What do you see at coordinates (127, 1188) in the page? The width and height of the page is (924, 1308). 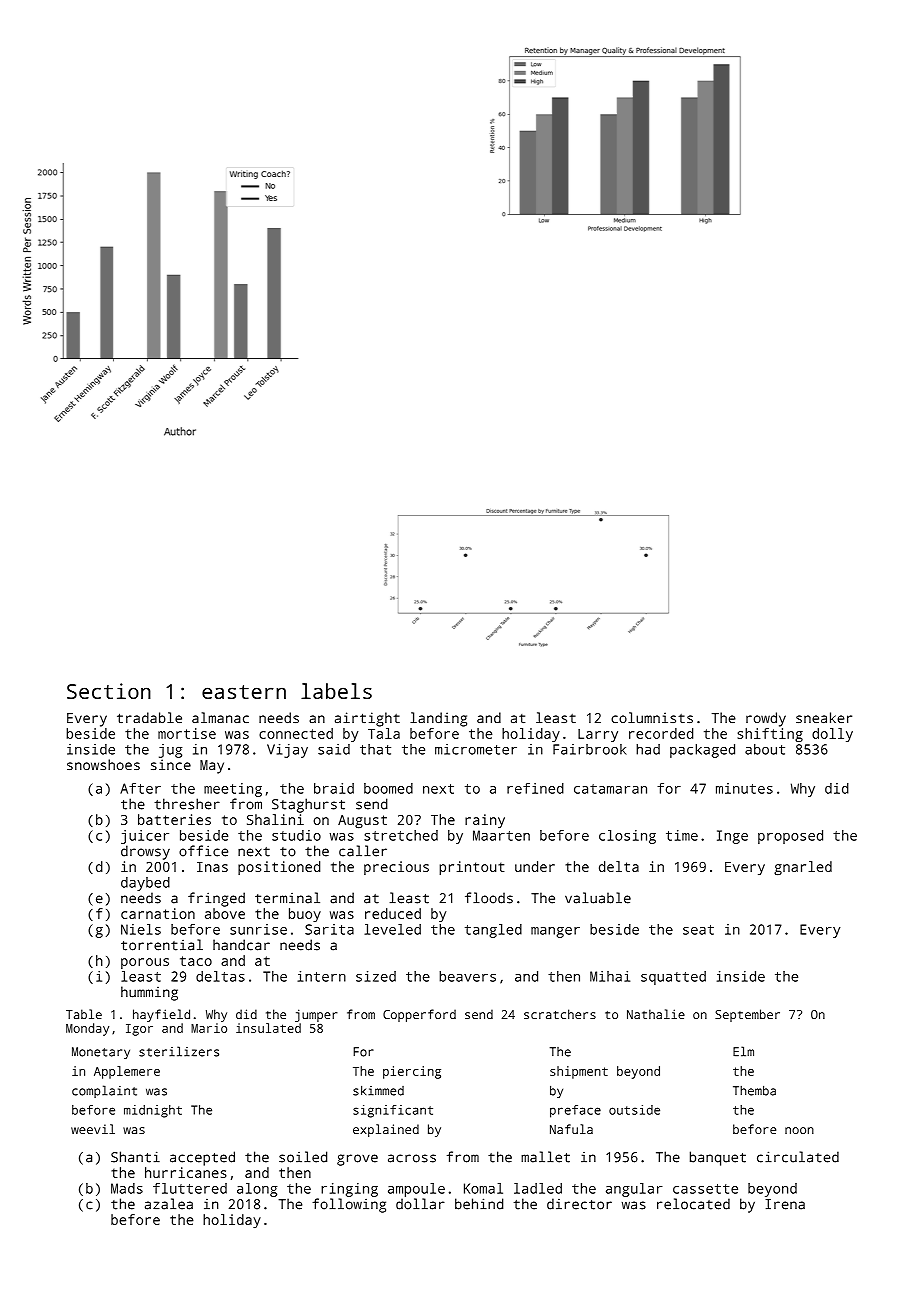 I see `Mads` at bounding box center [127, 1188].
